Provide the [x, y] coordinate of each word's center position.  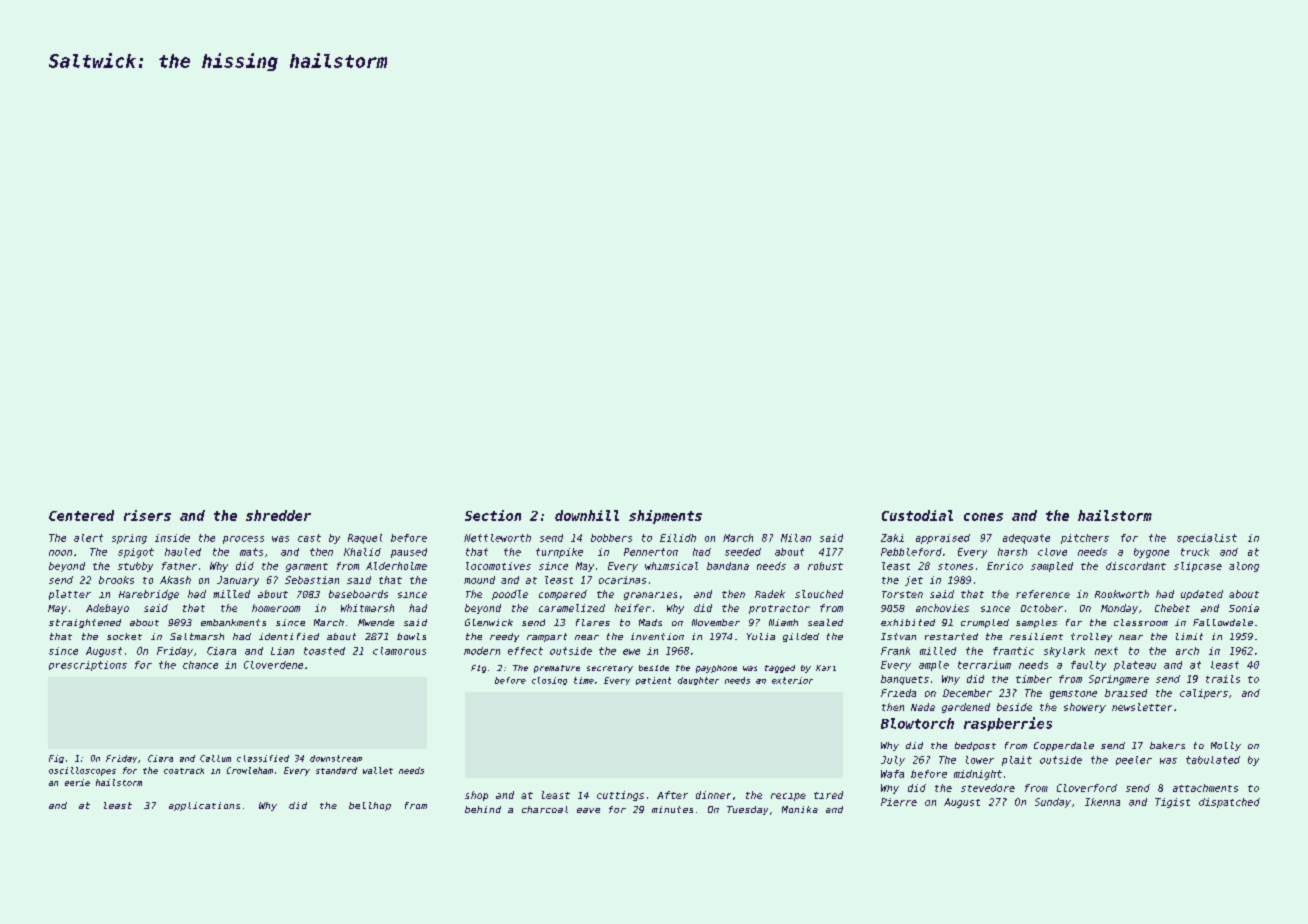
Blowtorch [917, 723]
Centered [81, 515]
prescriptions [88, 666]
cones [983, 517]
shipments [665, 517]
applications [204, 806]
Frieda [898, 693]
